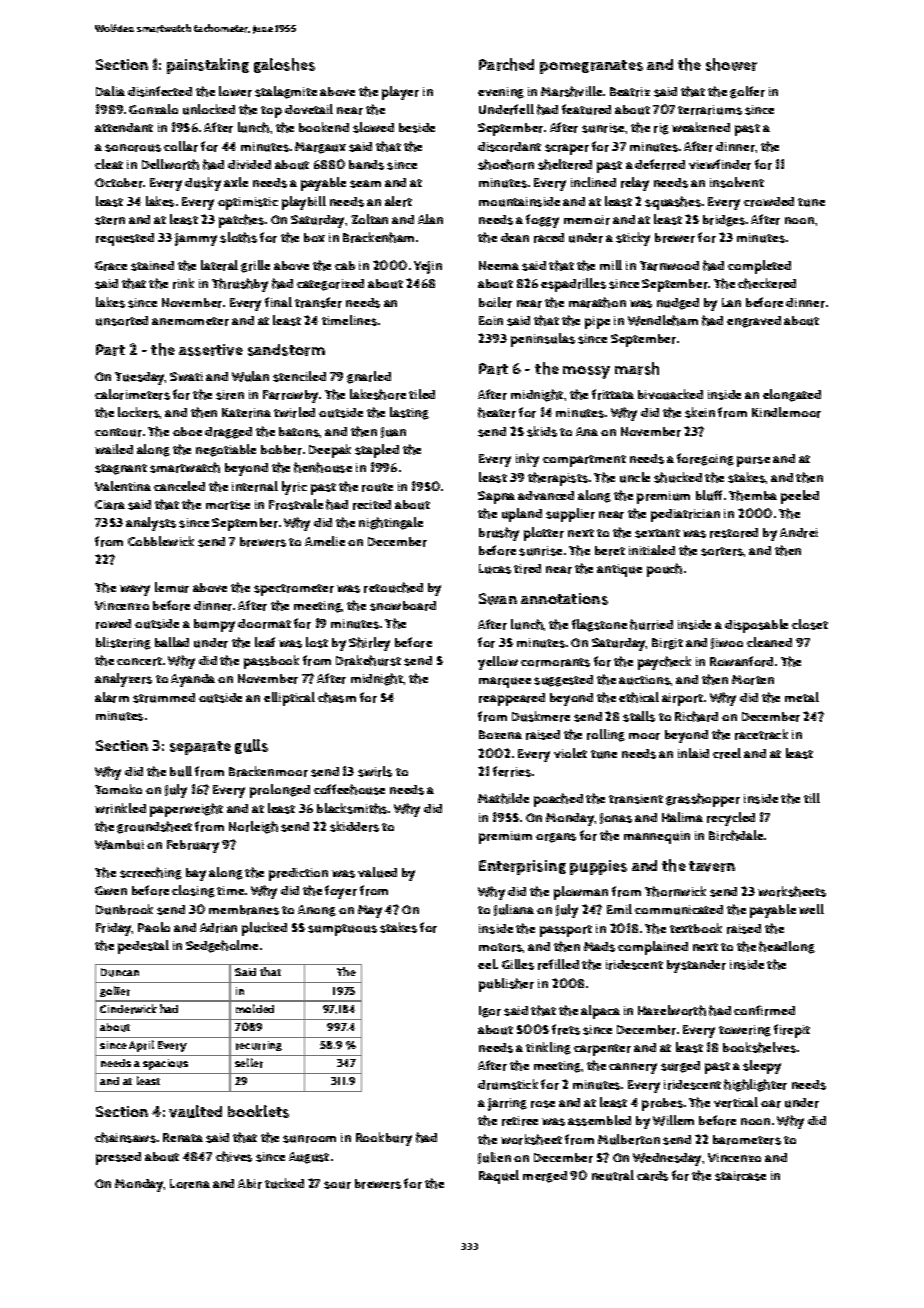 The height and width of the image is (1308, 924). What do you see at coordinates (119, 845) in the image?
I see `Wambui` at bounding box center [119, 845].
